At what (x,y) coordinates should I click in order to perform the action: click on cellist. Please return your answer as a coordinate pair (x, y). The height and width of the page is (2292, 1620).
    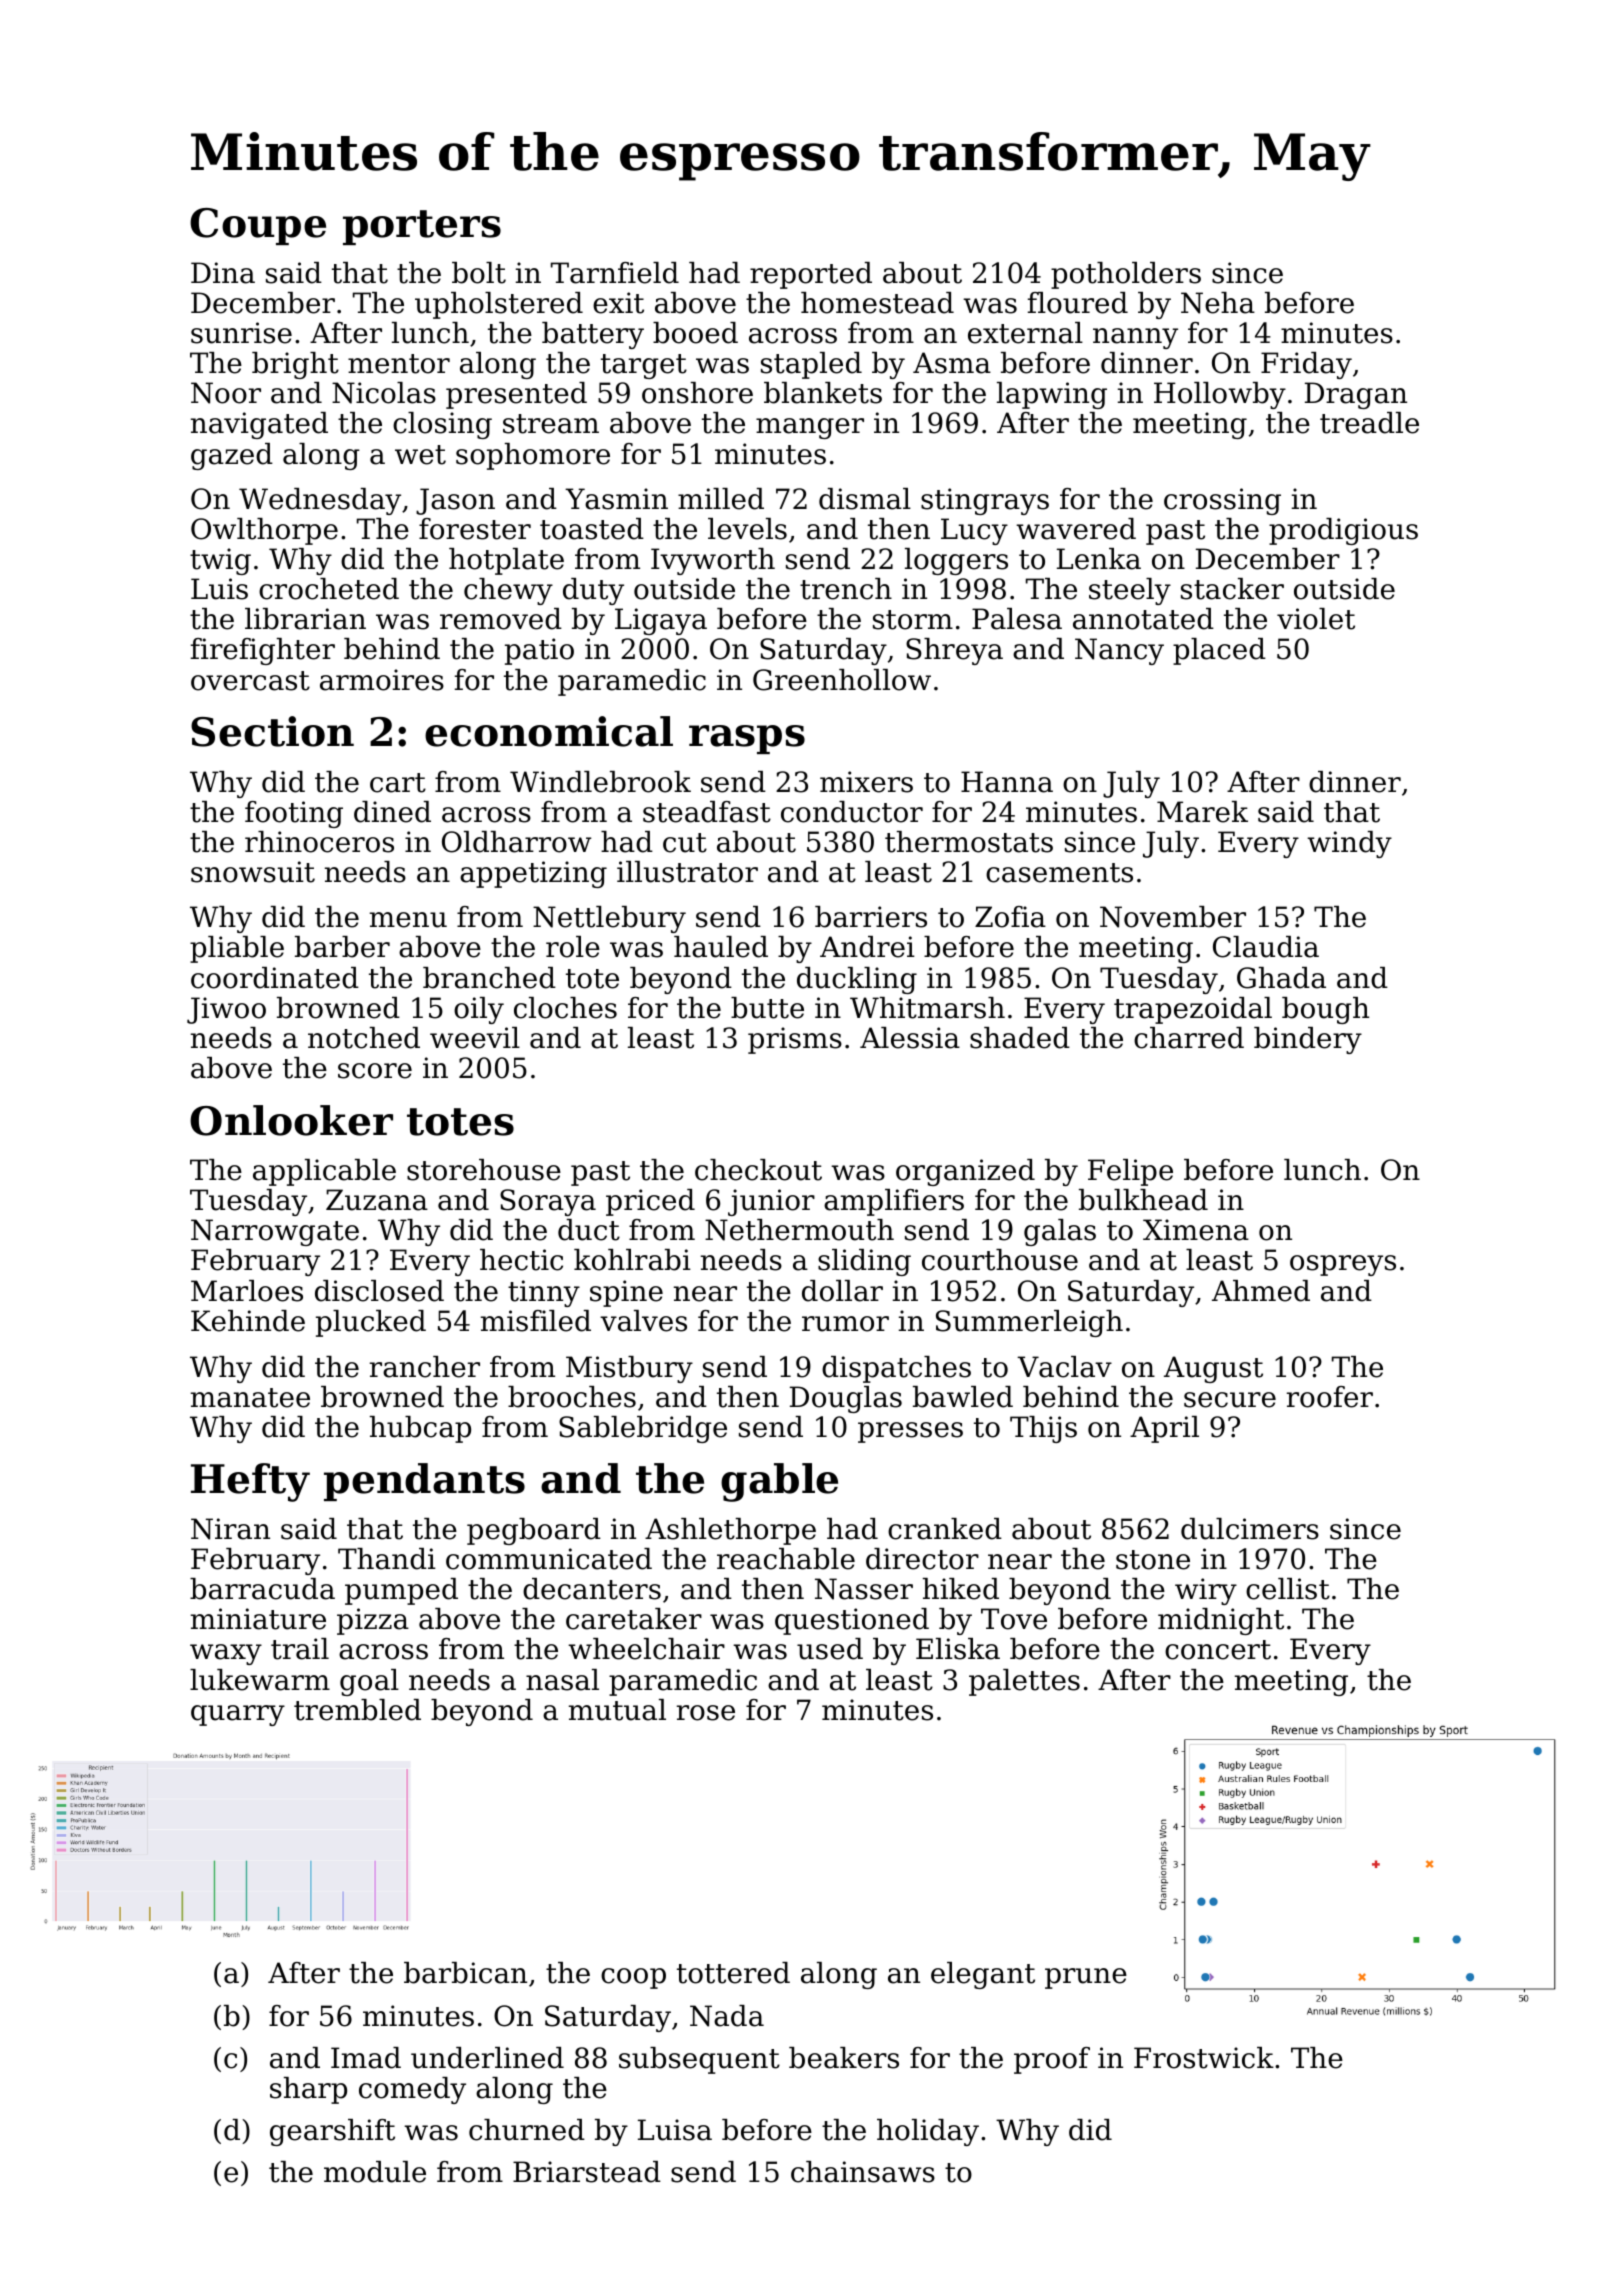
    Looking at the image, I should click on (1288, 1589).
